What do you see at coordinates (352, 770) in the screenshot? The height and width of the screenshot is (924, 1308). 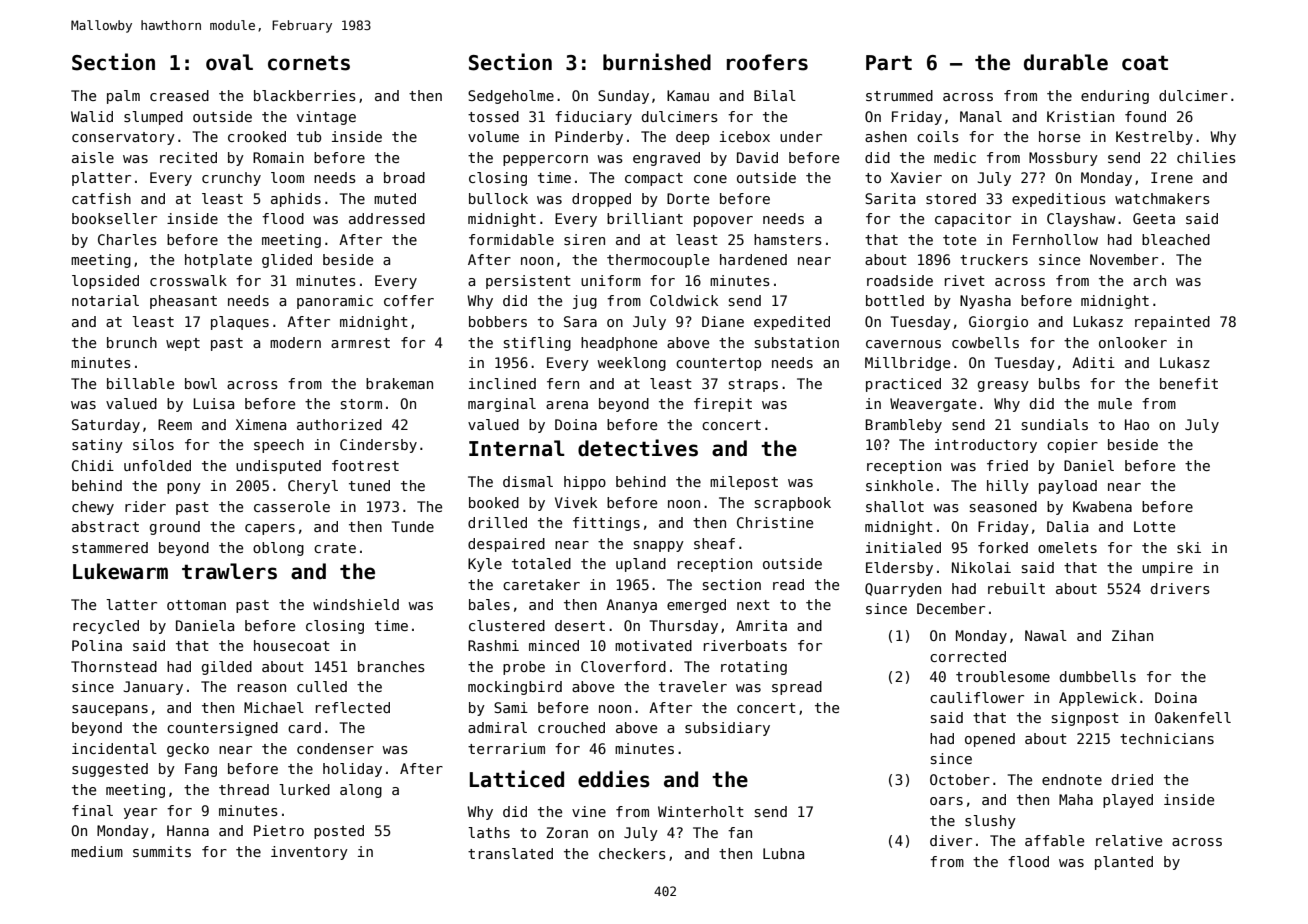 I see `holiday` at bounding box center [352, 770].
